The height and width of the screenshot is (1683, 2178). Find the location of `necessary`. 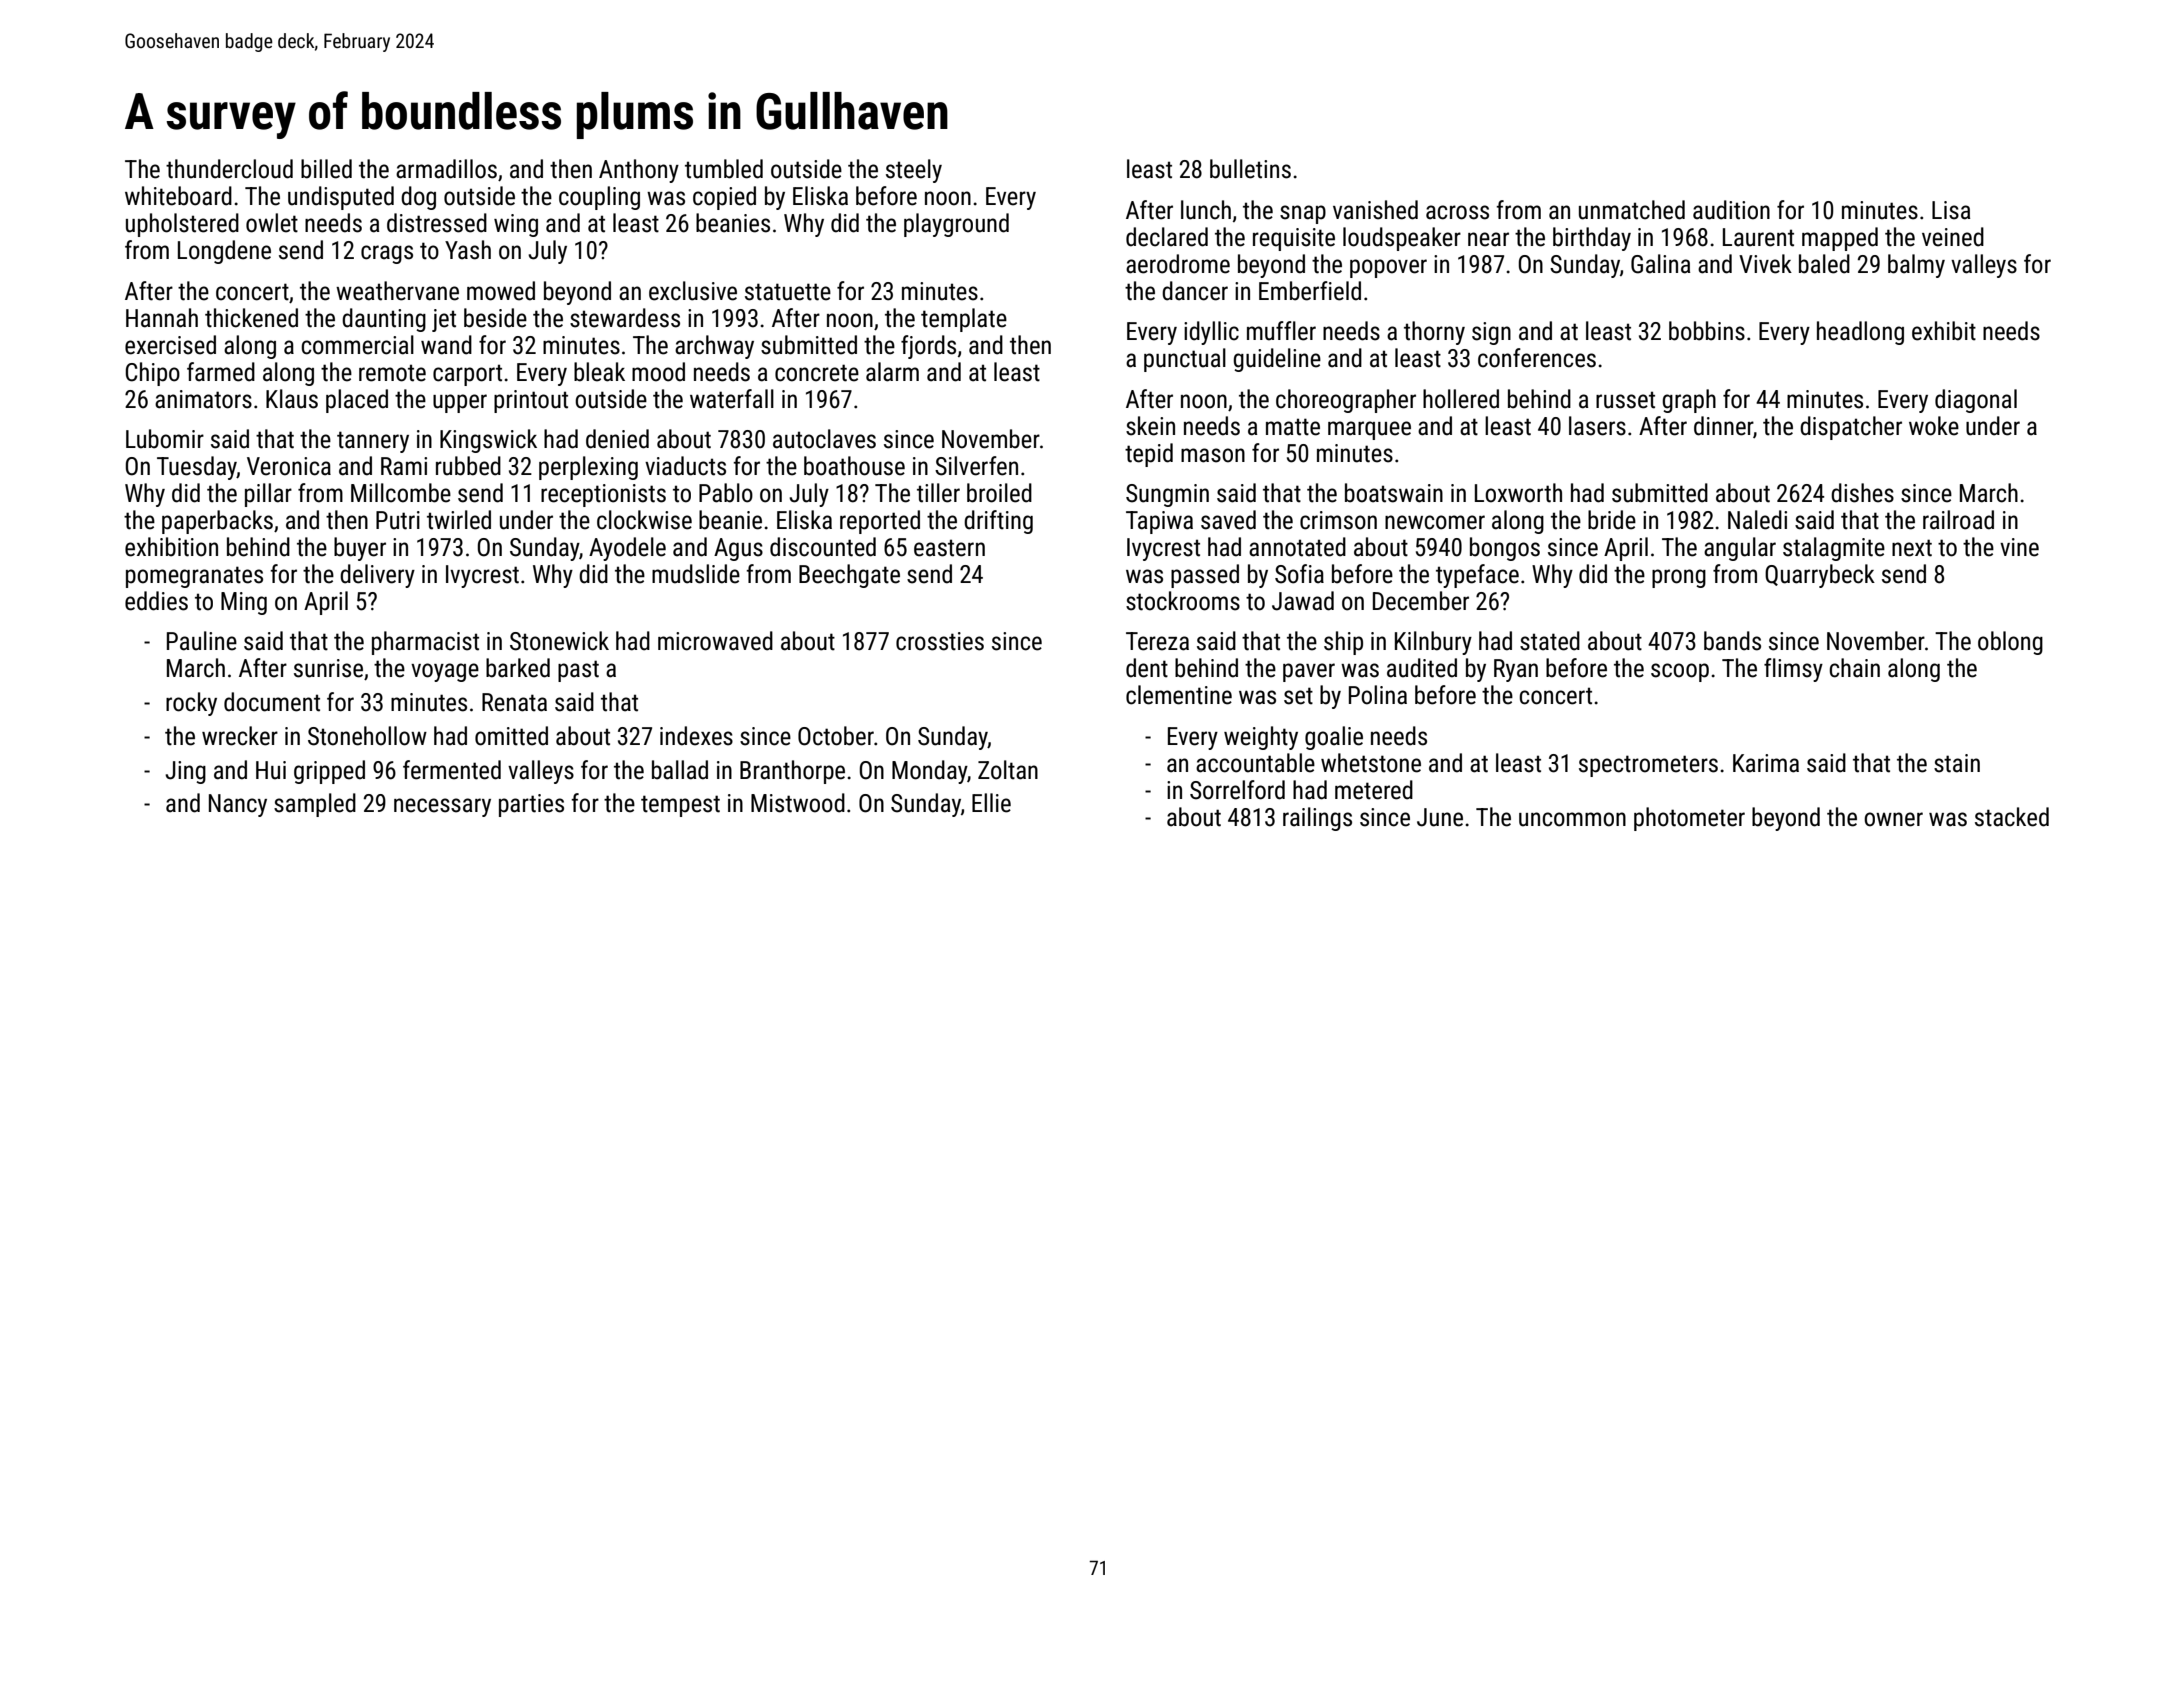

necessary is located at coordinates (442, 807).
